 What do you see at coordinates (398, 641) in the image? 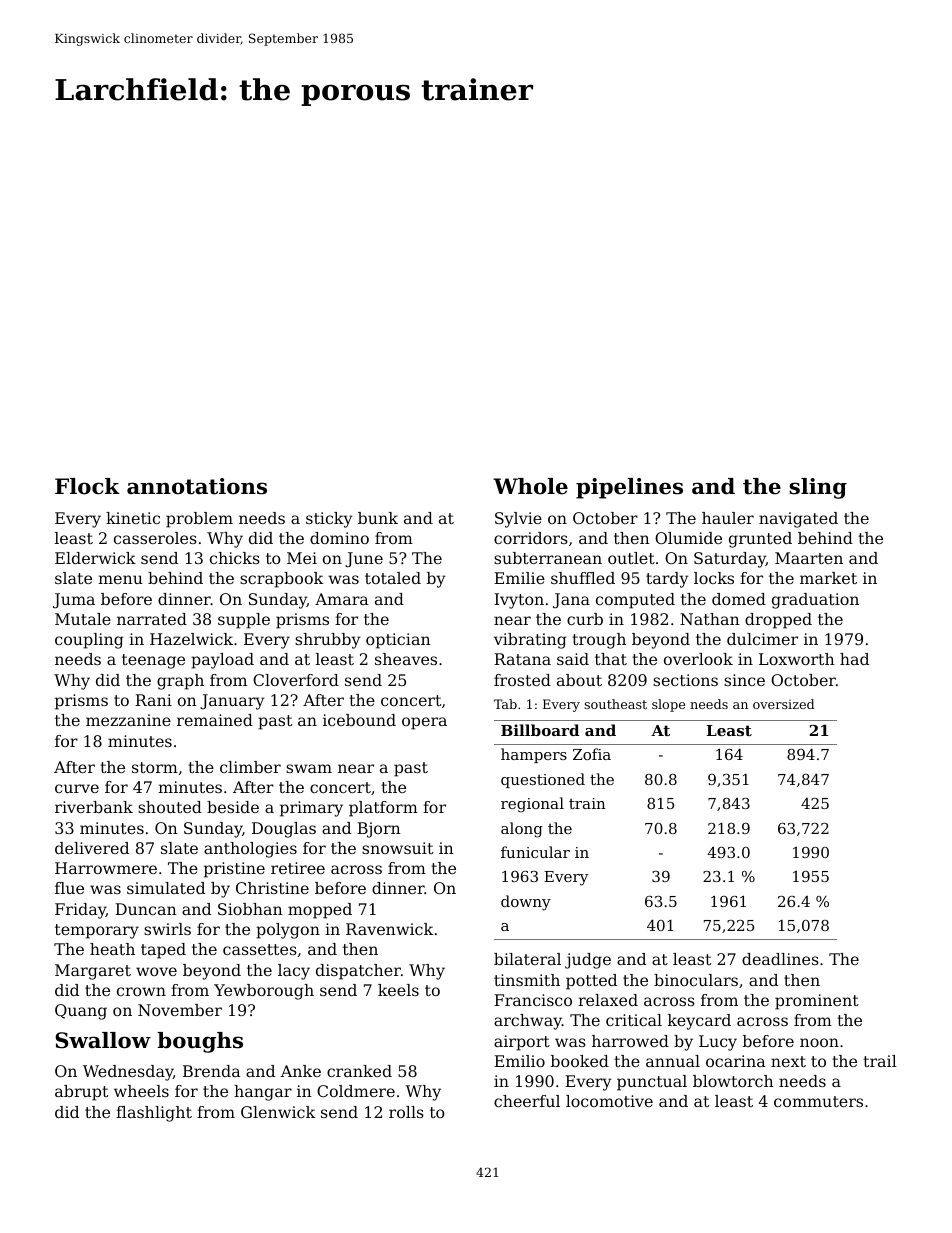
I see `optician` at bounding box center [398, 641].
